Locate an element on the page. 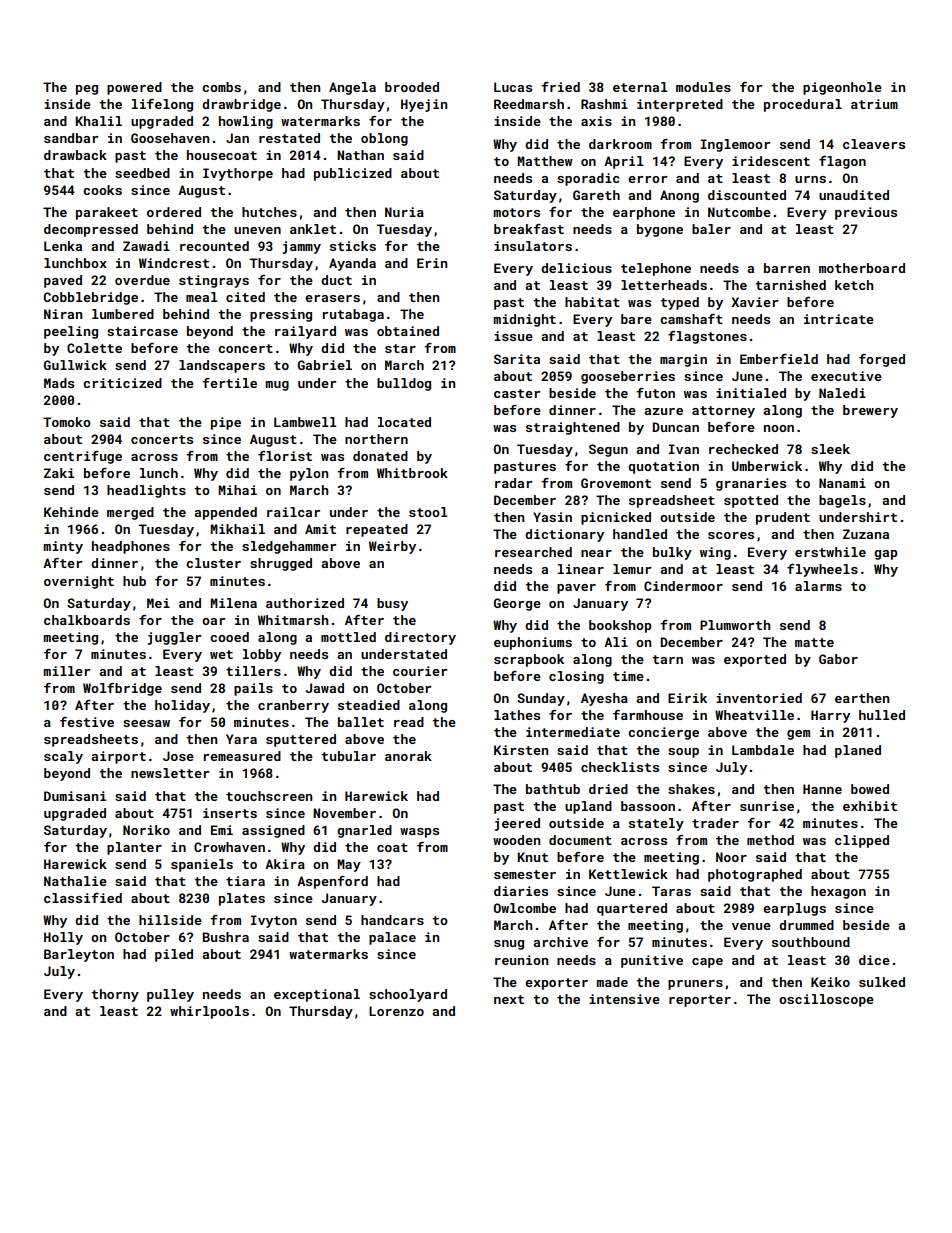 The width and height of the document is (952, 1233). closing is located at coordinates (576, 677).
